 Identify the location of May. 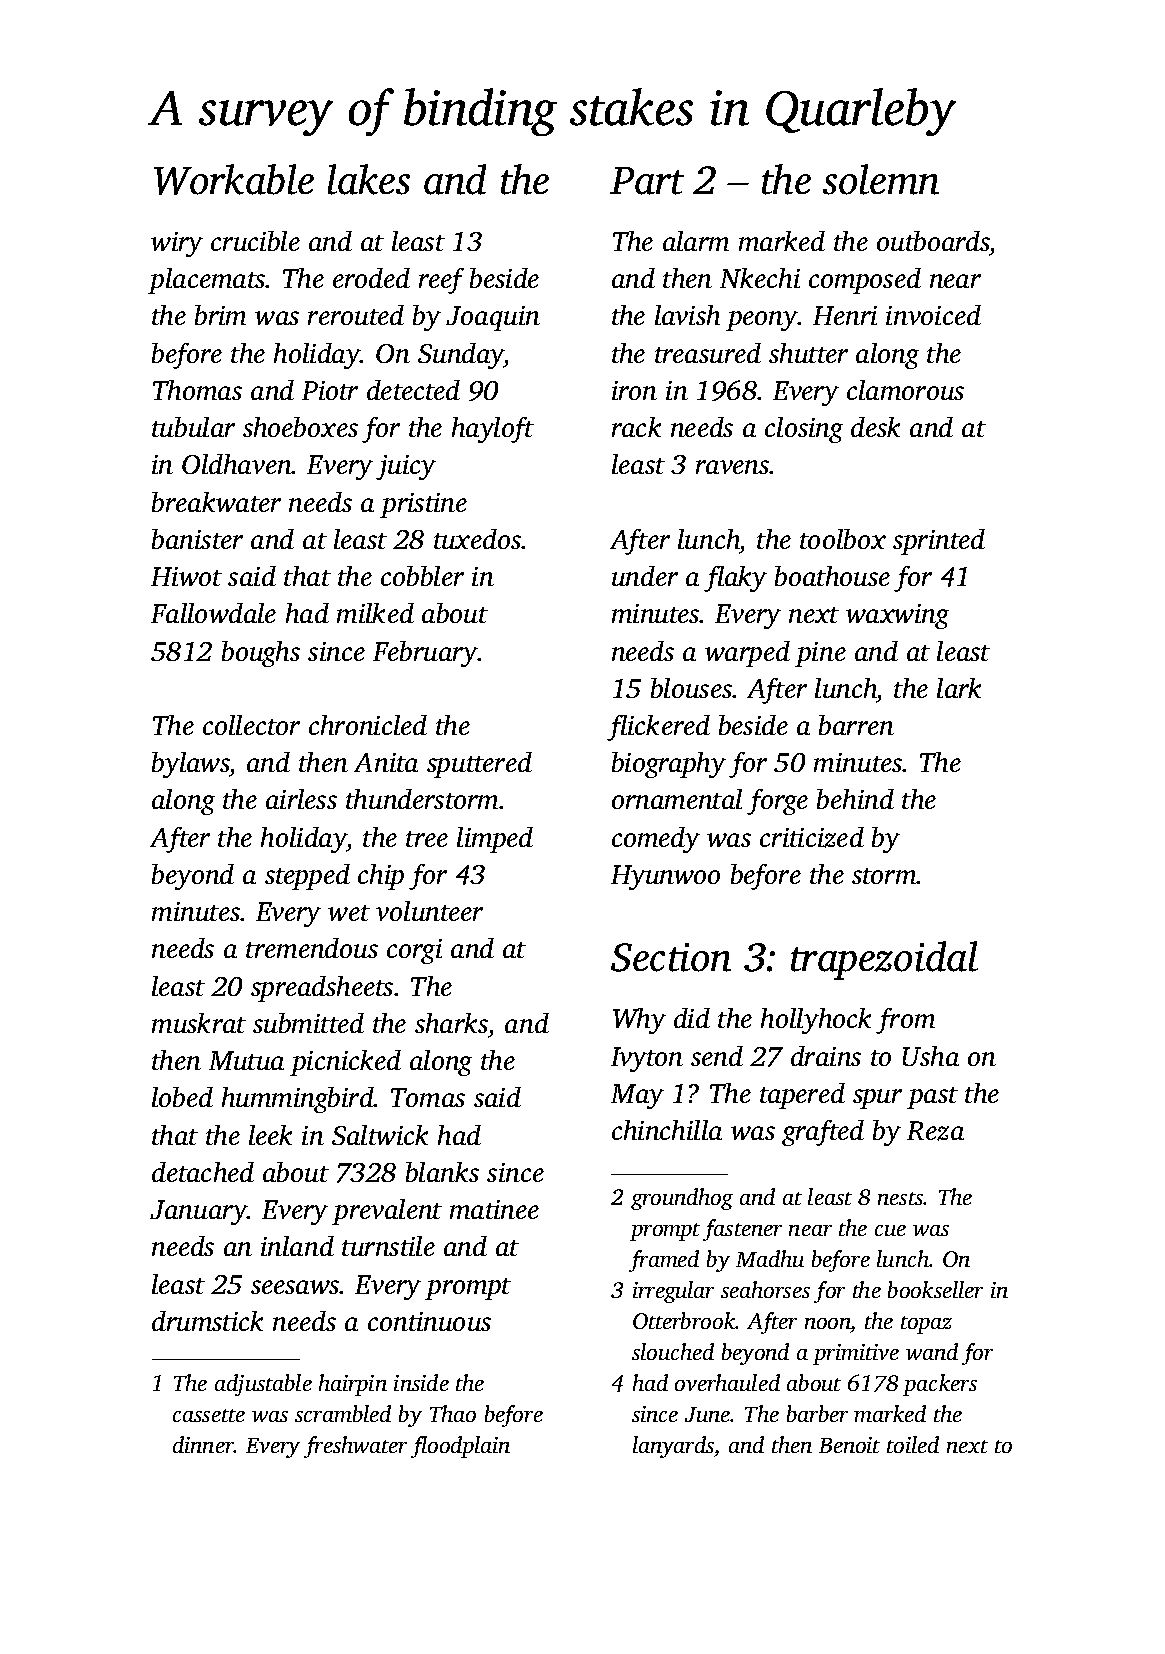
(637, 1096).
